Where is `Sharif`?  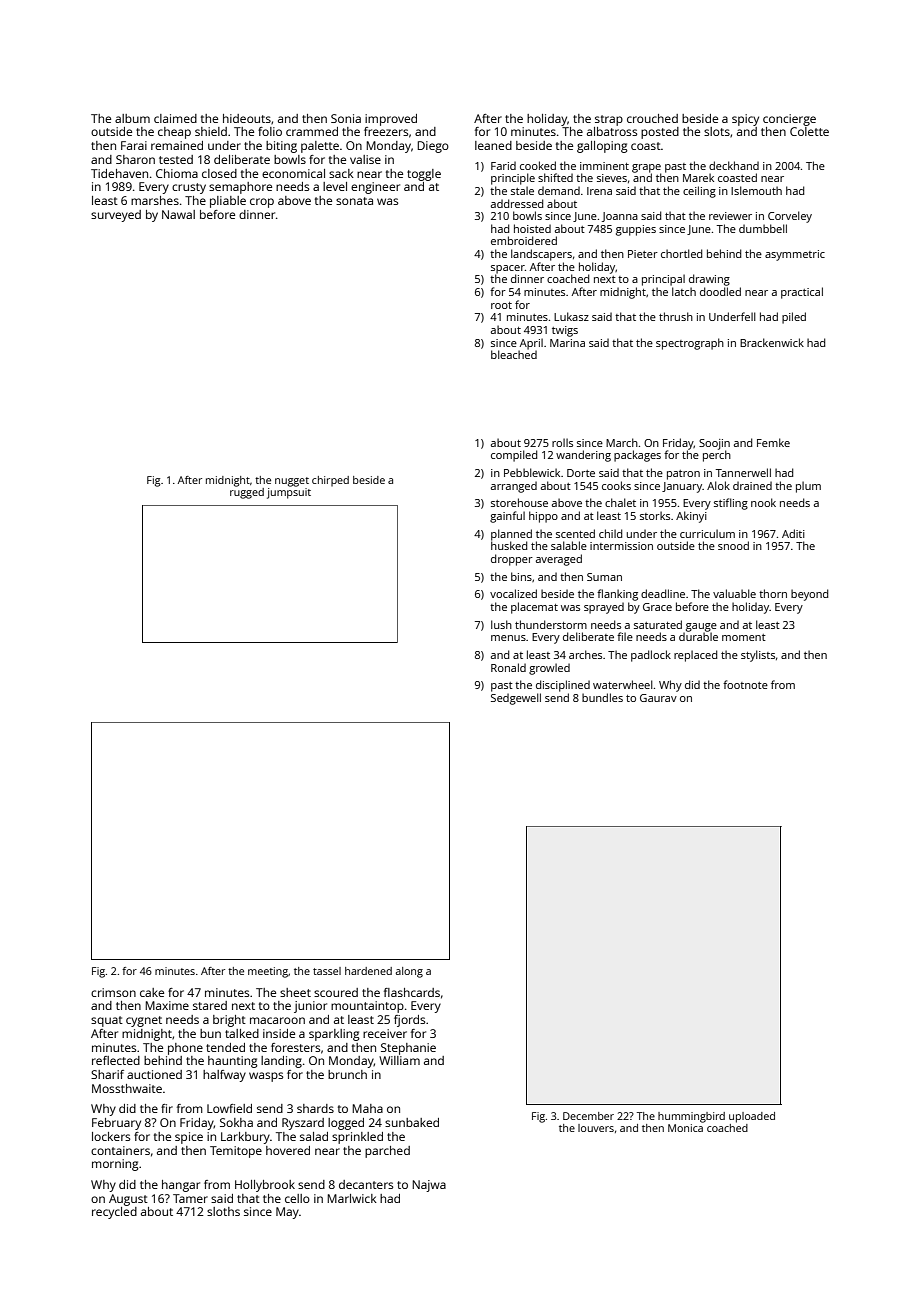 Sharif is located at coordinates (107, 1074).
